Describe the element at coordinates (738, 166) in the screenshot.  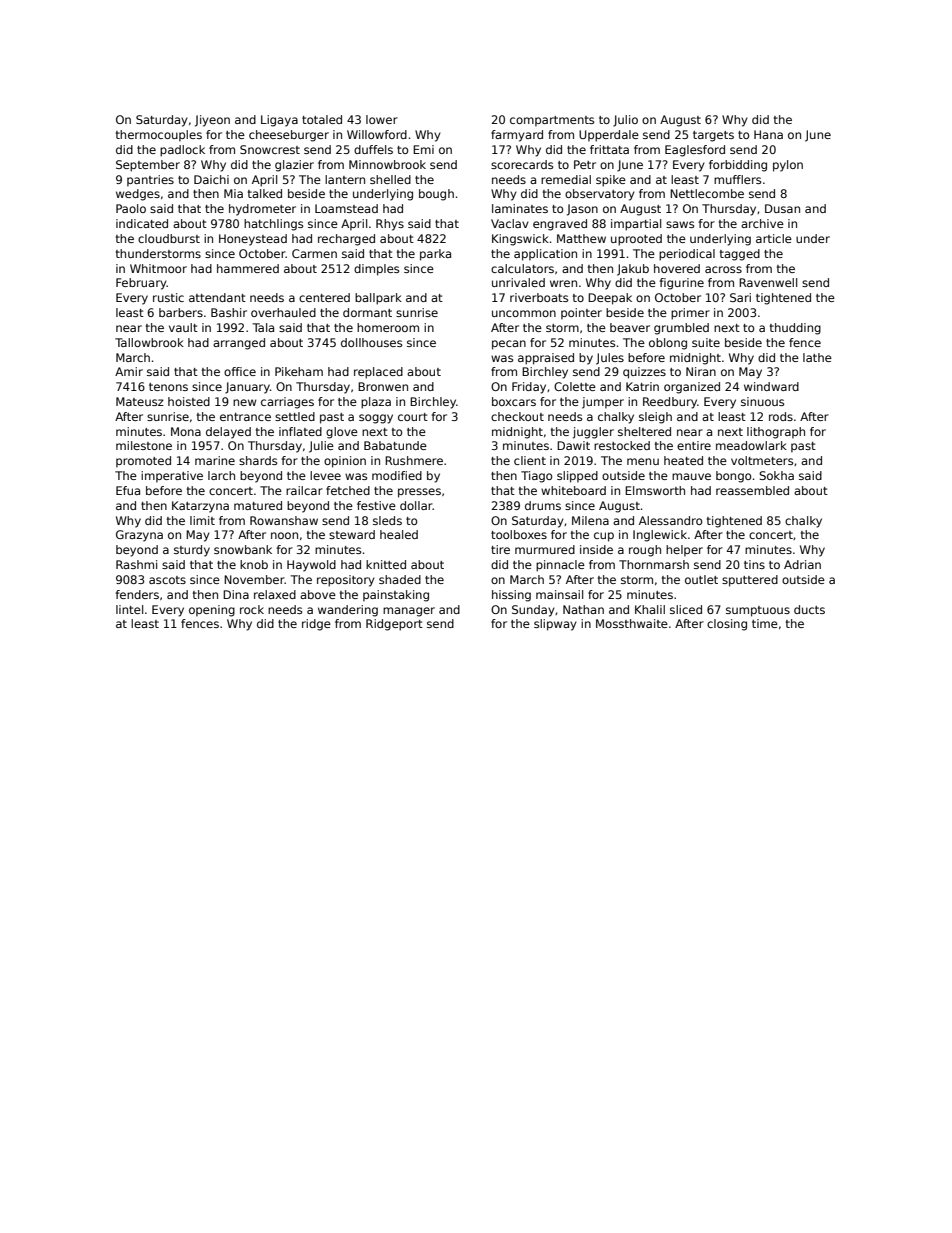
I see `forbidding` at that location.
